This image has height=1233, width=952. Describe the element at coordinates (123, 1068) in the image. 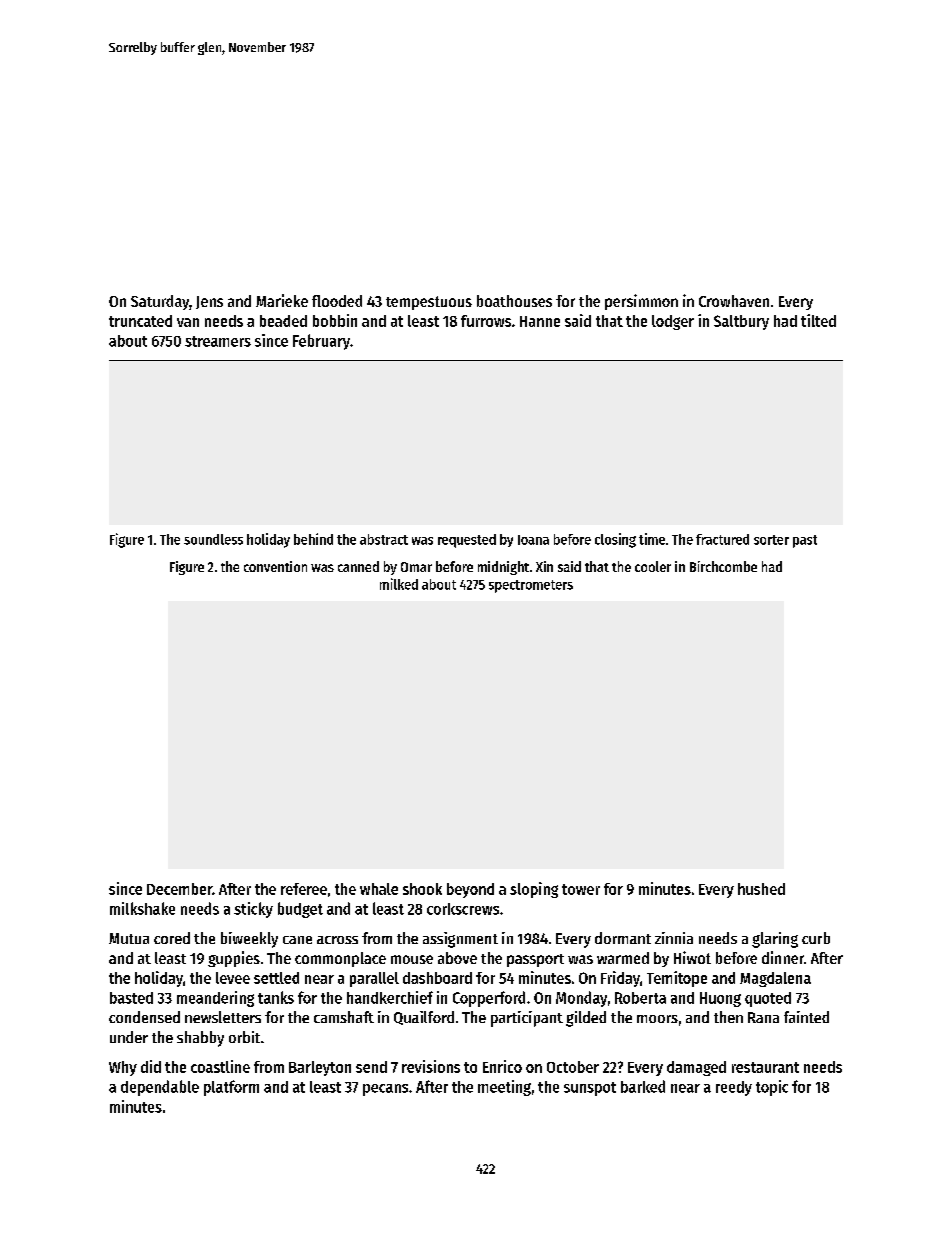

I see `Why` at that location.
